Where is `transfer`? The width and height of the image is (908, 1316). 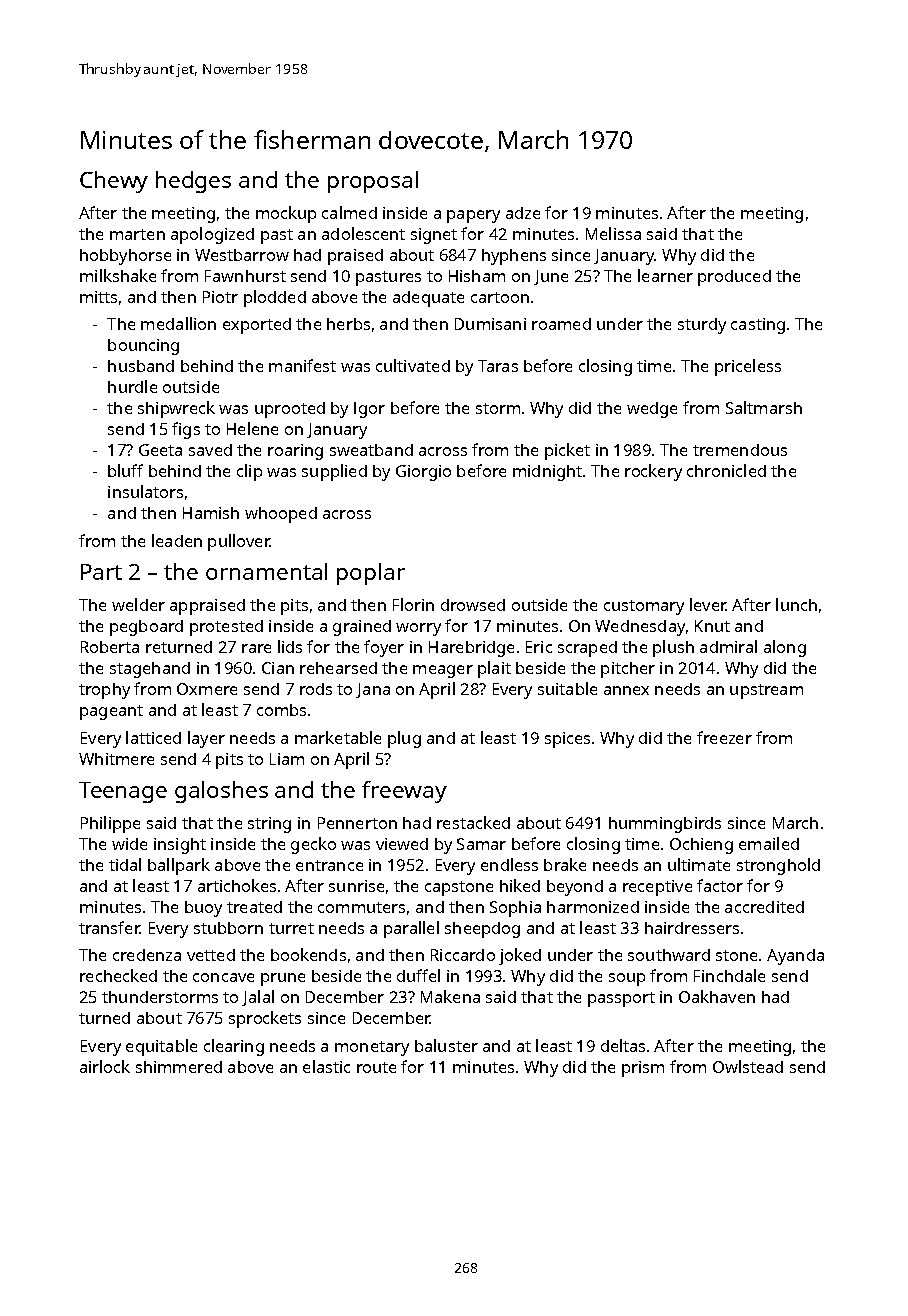 transfer is located at coordinates (109, 927).
